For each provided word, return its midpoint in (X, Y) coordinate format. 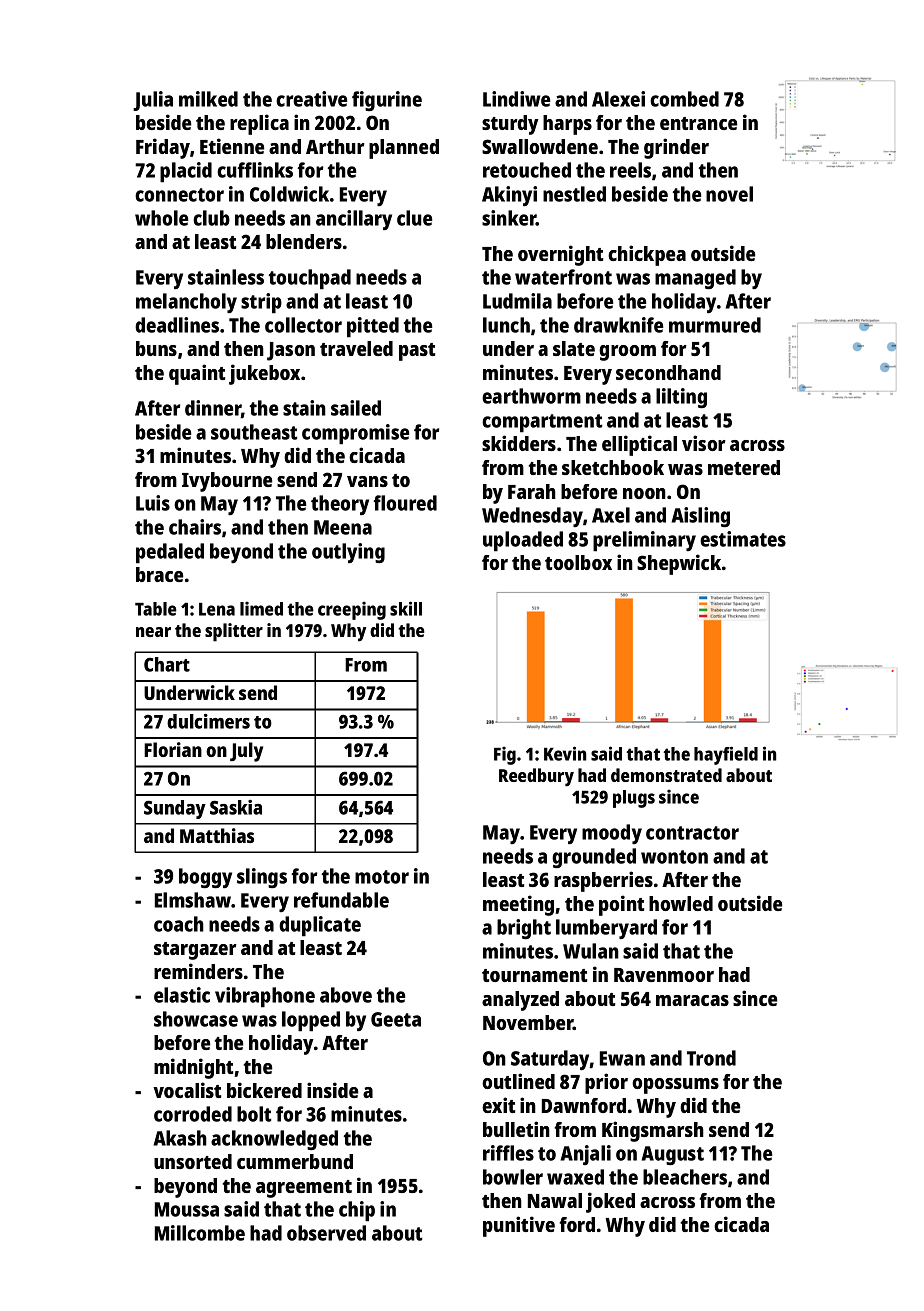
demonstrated (666, 775)
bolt (254, 1114)
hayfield (726, 755)
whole (161, 218)
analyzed (520, 1001)
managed (695, 279)
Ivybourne (227, 482)
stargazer (195, 951)
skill (406, 608)
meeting (518, 905)
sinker (509, 218)
